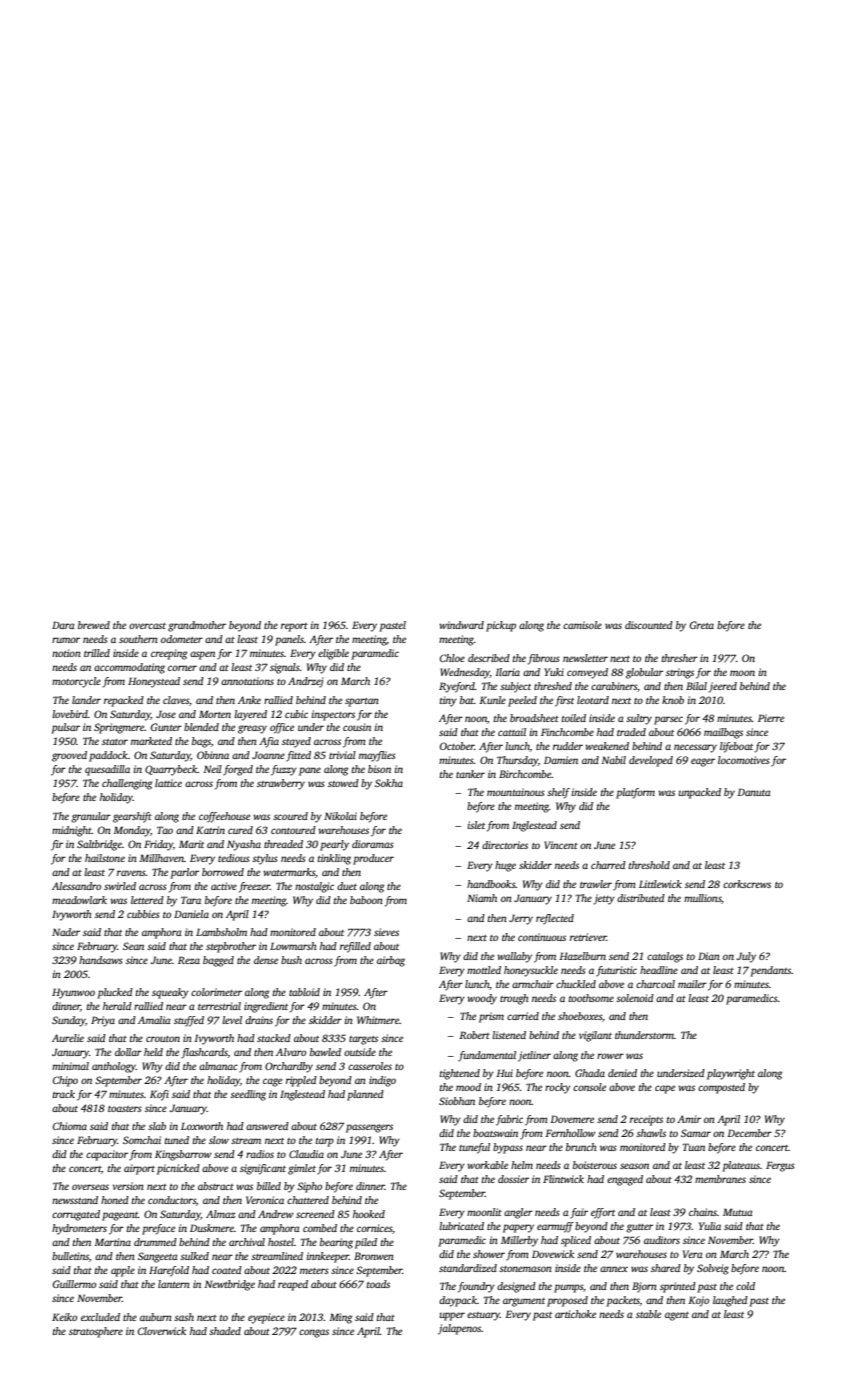  Describe the element at coordinates (461, 625) in the screenshot. I see `windward` at that location.
